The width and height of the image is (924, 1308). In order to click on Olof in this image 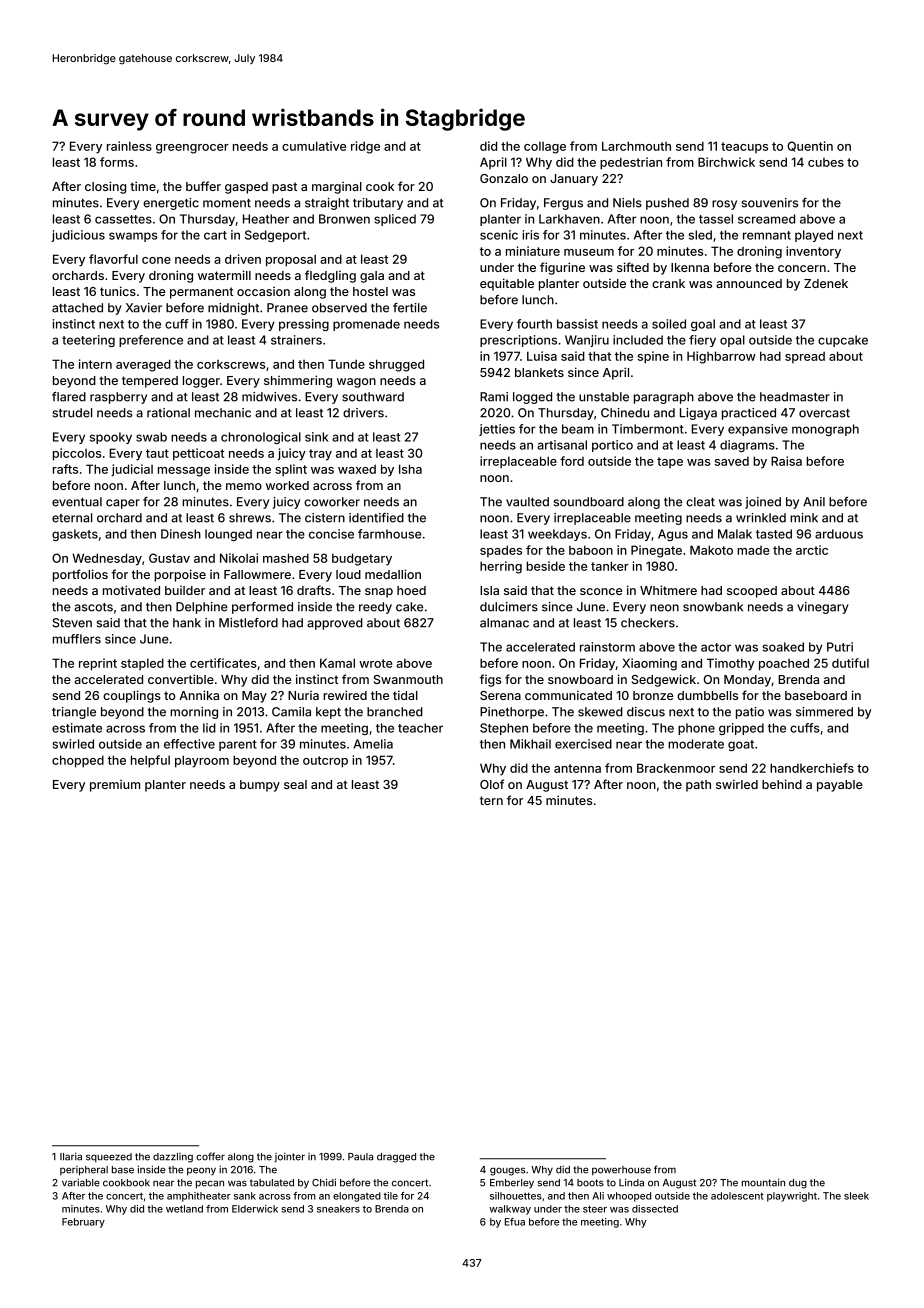, I will do `click(492, 784)`.
